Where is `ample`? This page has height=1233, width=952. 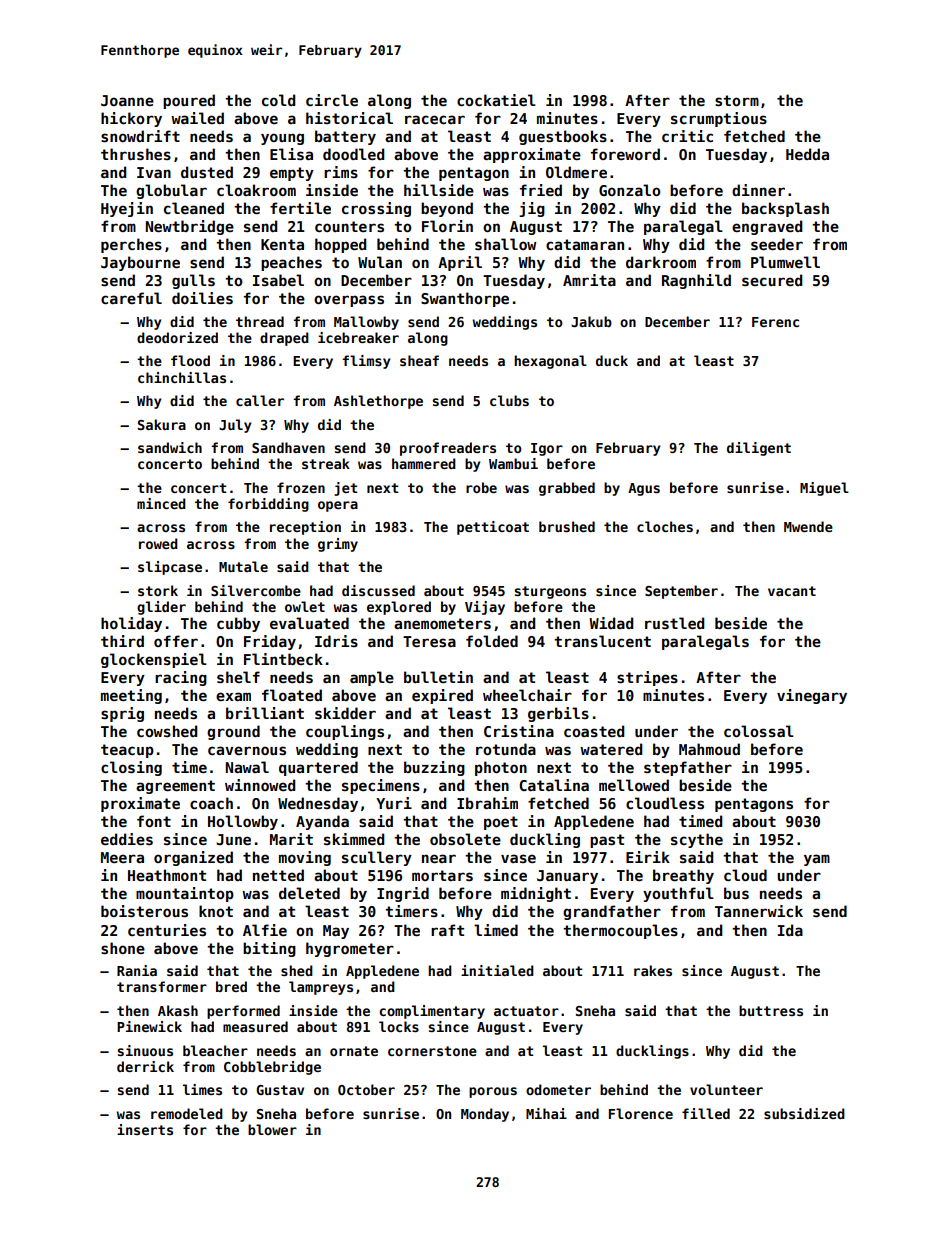 ample is located at coordinates (372, 678).
